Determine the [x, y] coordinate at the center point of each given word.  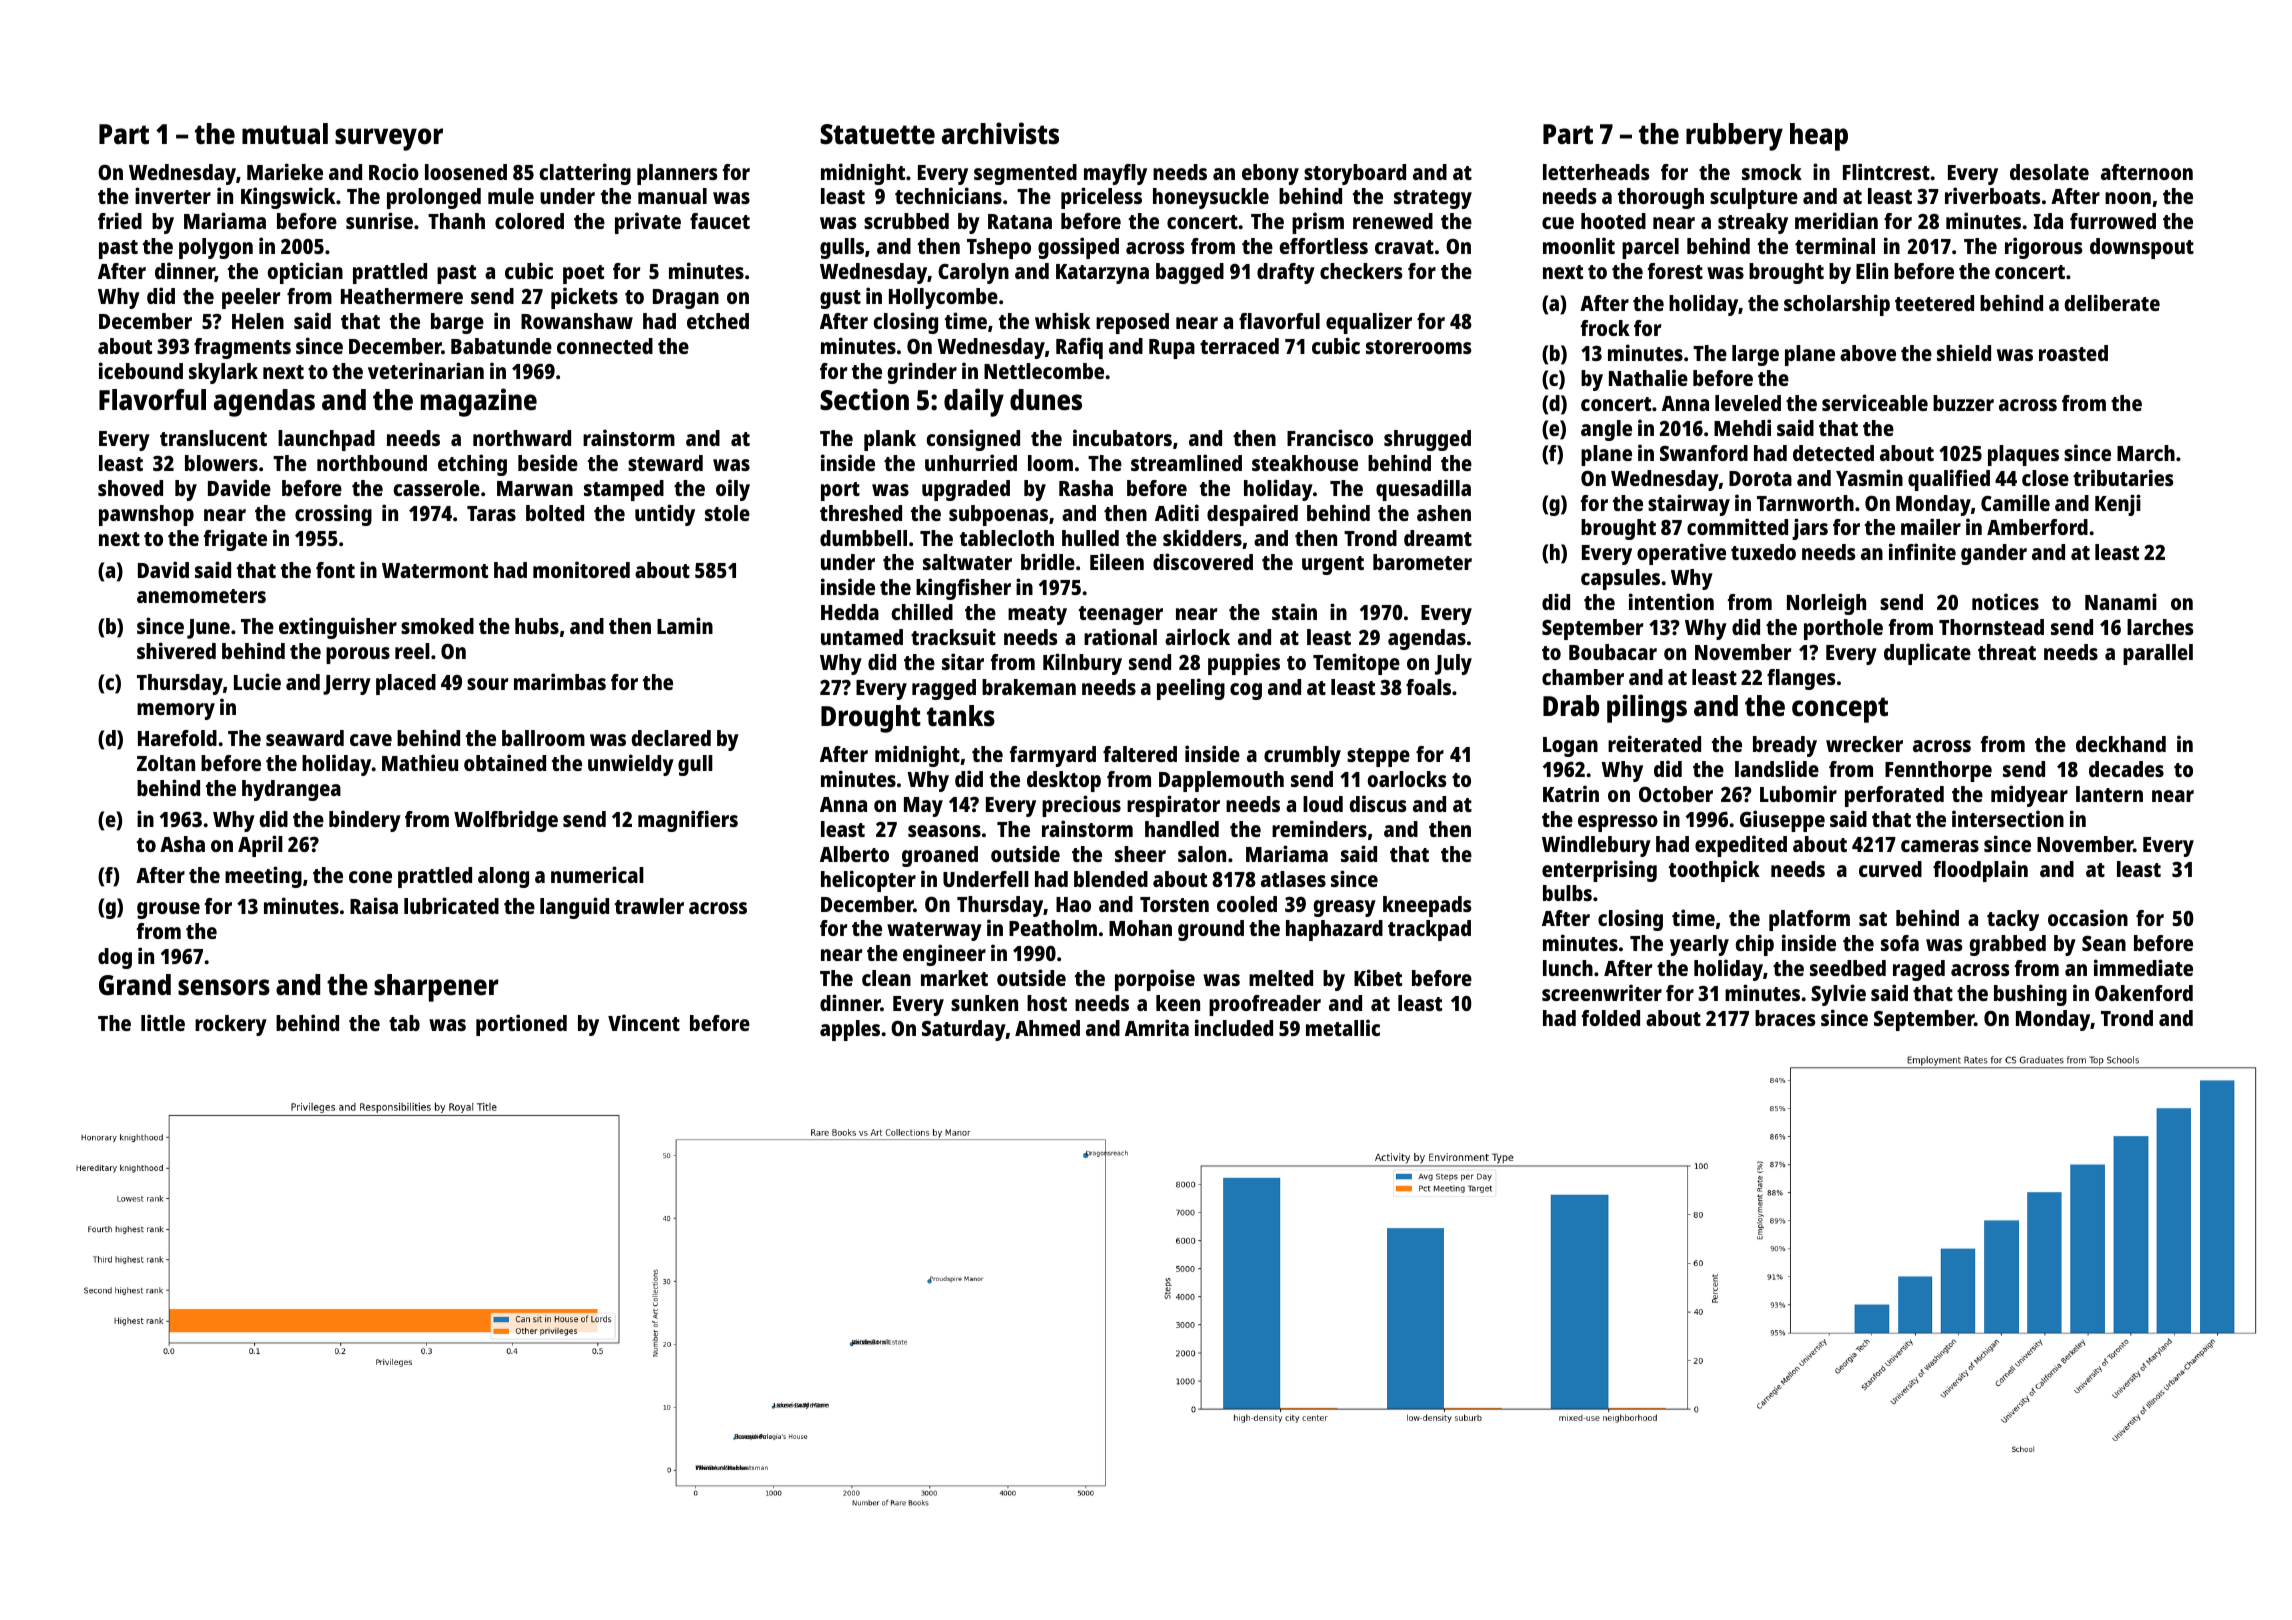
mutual [285, 134]
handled [1182, 829]
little [163, 1022]
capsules [1620, 579]
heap [1819, 137]
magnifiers [688, 821]
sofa [1900, 943]
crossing [333, 515]
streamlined [1186, 462]
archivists [1000, 133]
